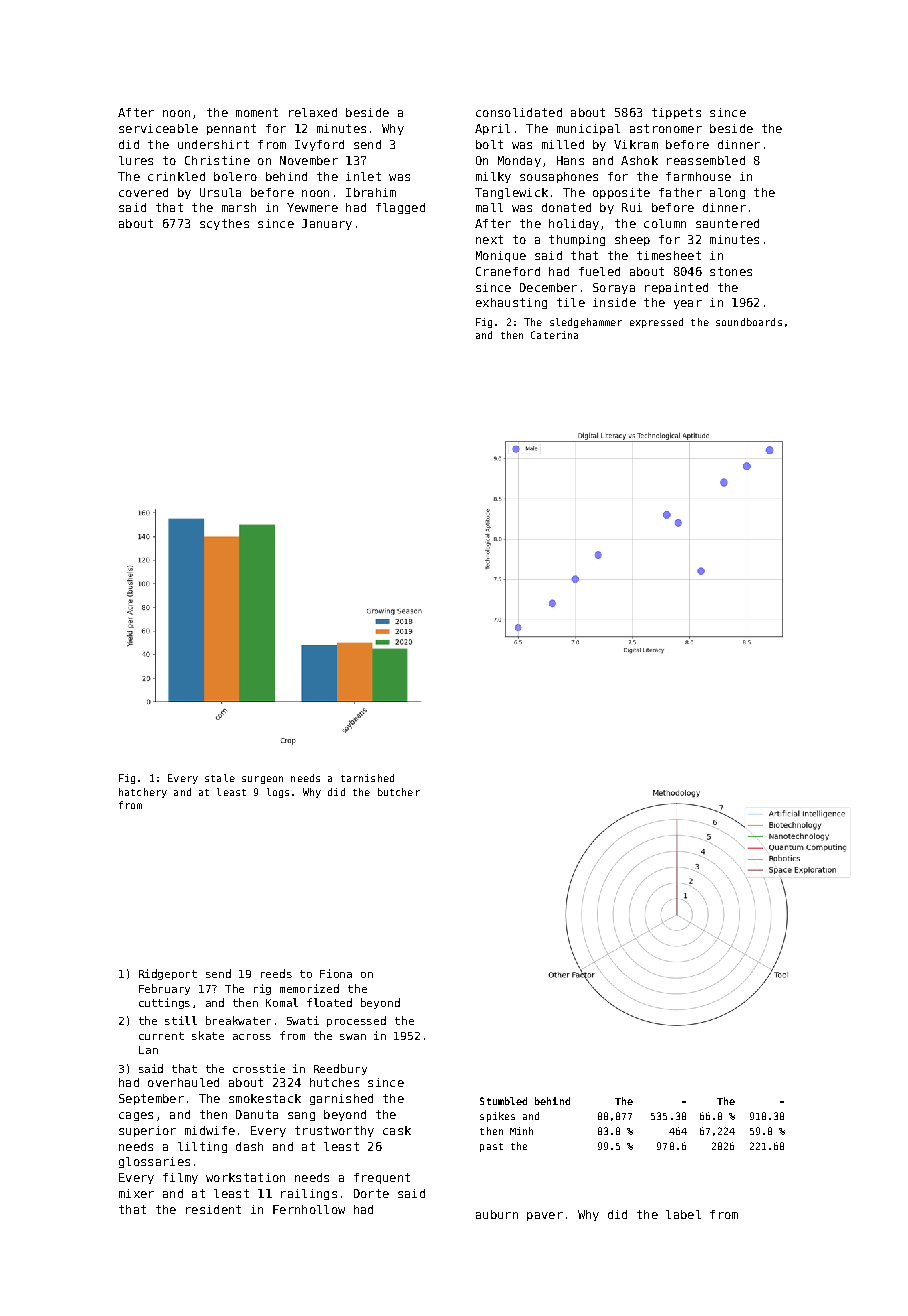 This screenshot has width=908, height=1316. I want to click on reassembled, so click(706, 160).
